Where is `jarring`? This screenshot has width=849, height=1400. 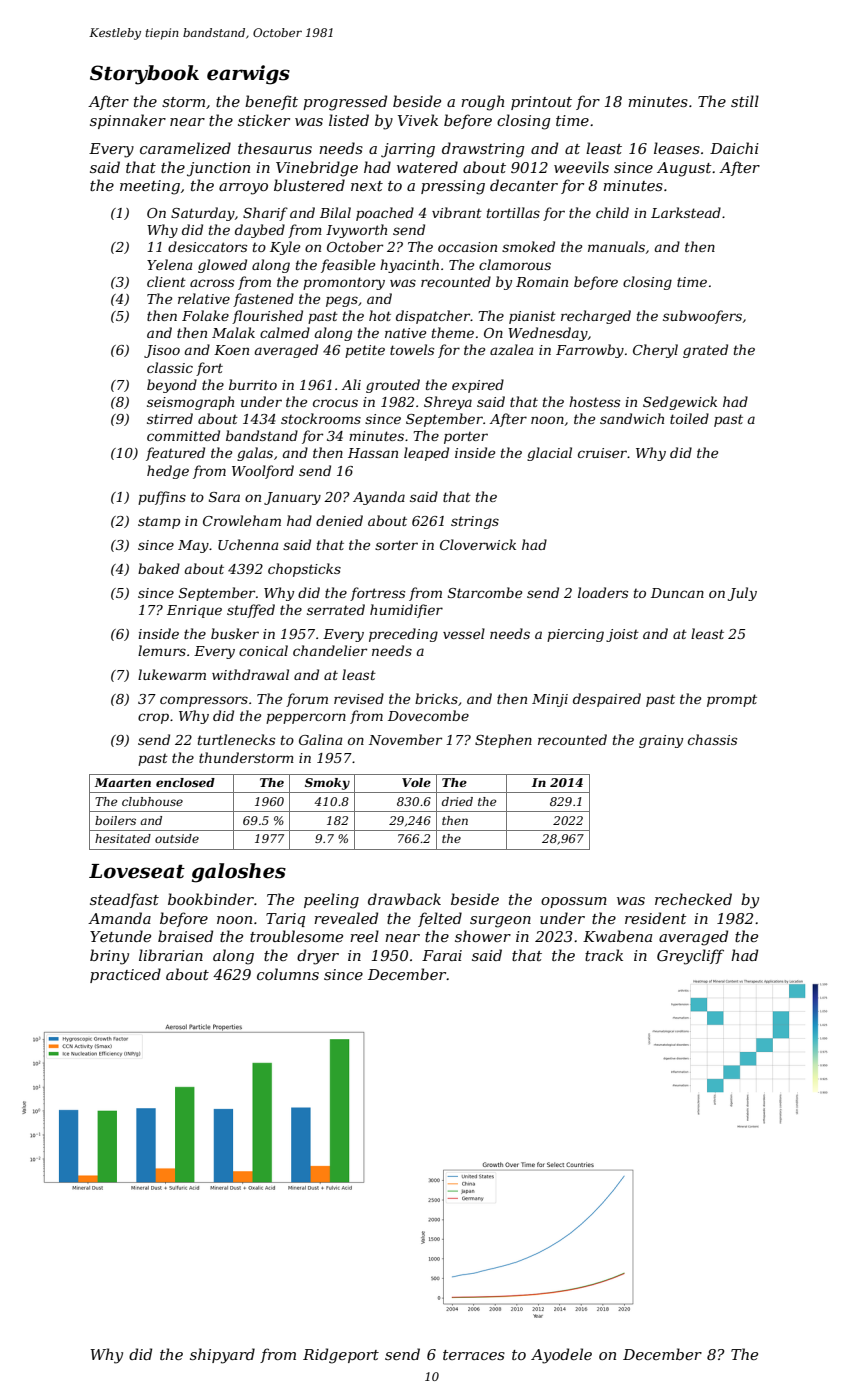 jarring is located at coordinates (408, 150).
